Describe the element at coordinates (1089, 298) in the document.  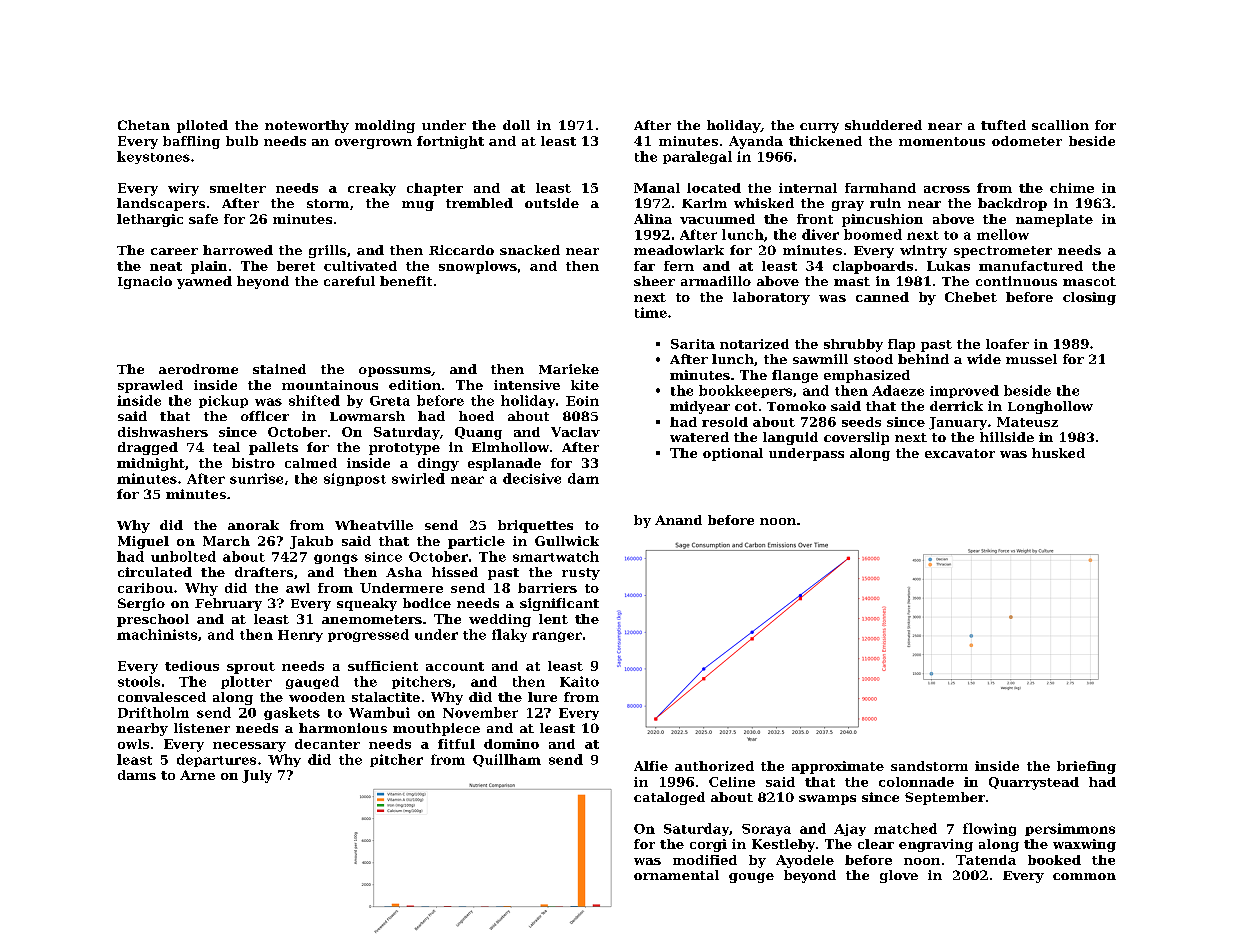
I see `closing` at that location.
